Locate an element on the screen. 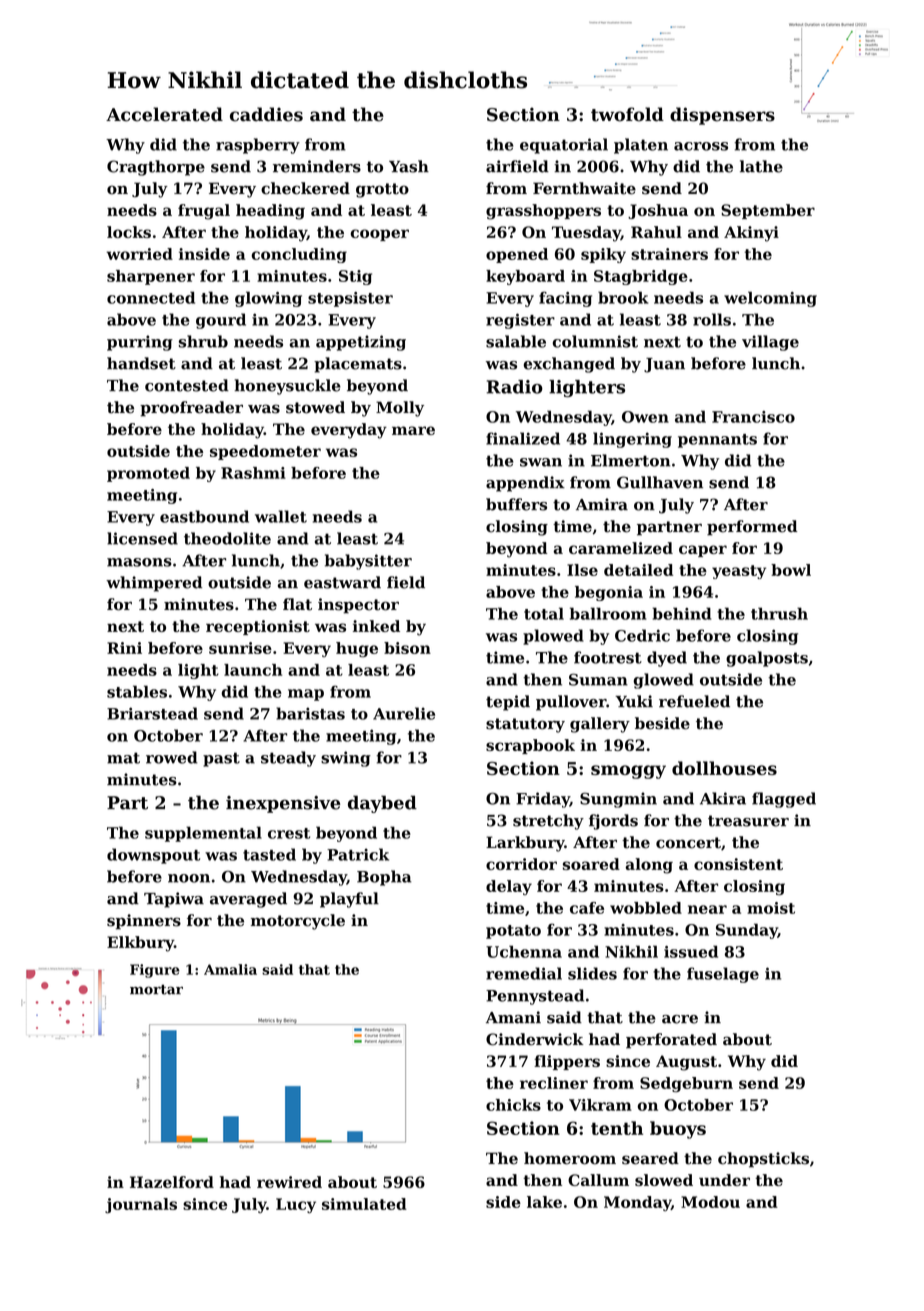  Suman is located at coordinates (598, 679).
